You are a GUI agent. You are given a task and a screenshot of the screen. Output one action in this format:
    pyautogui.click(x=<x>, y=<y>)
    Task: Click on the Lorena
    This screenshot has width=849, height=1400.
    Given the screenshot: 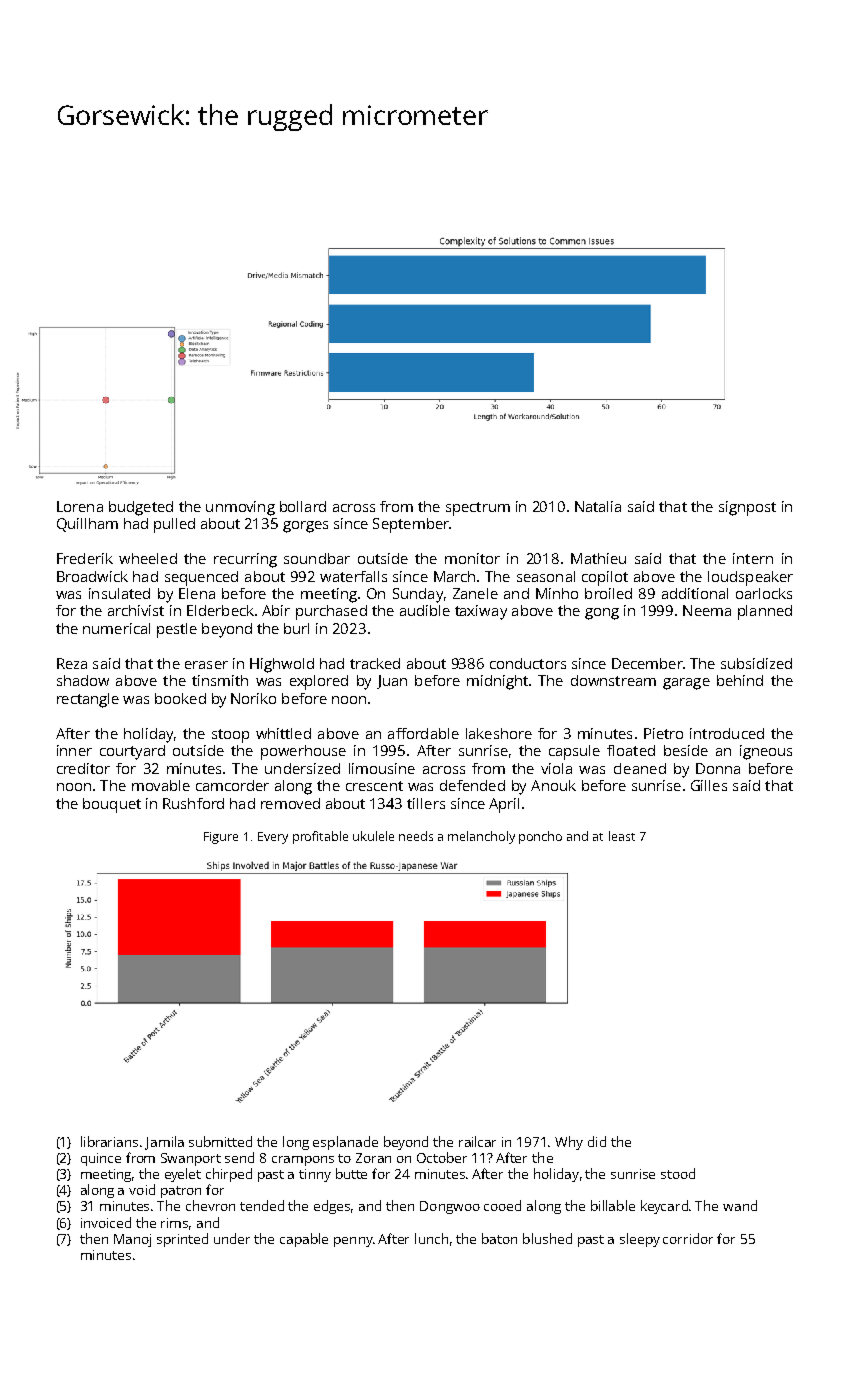 What is the action you would take?
    pyautogui.click(x=80, y=506)
